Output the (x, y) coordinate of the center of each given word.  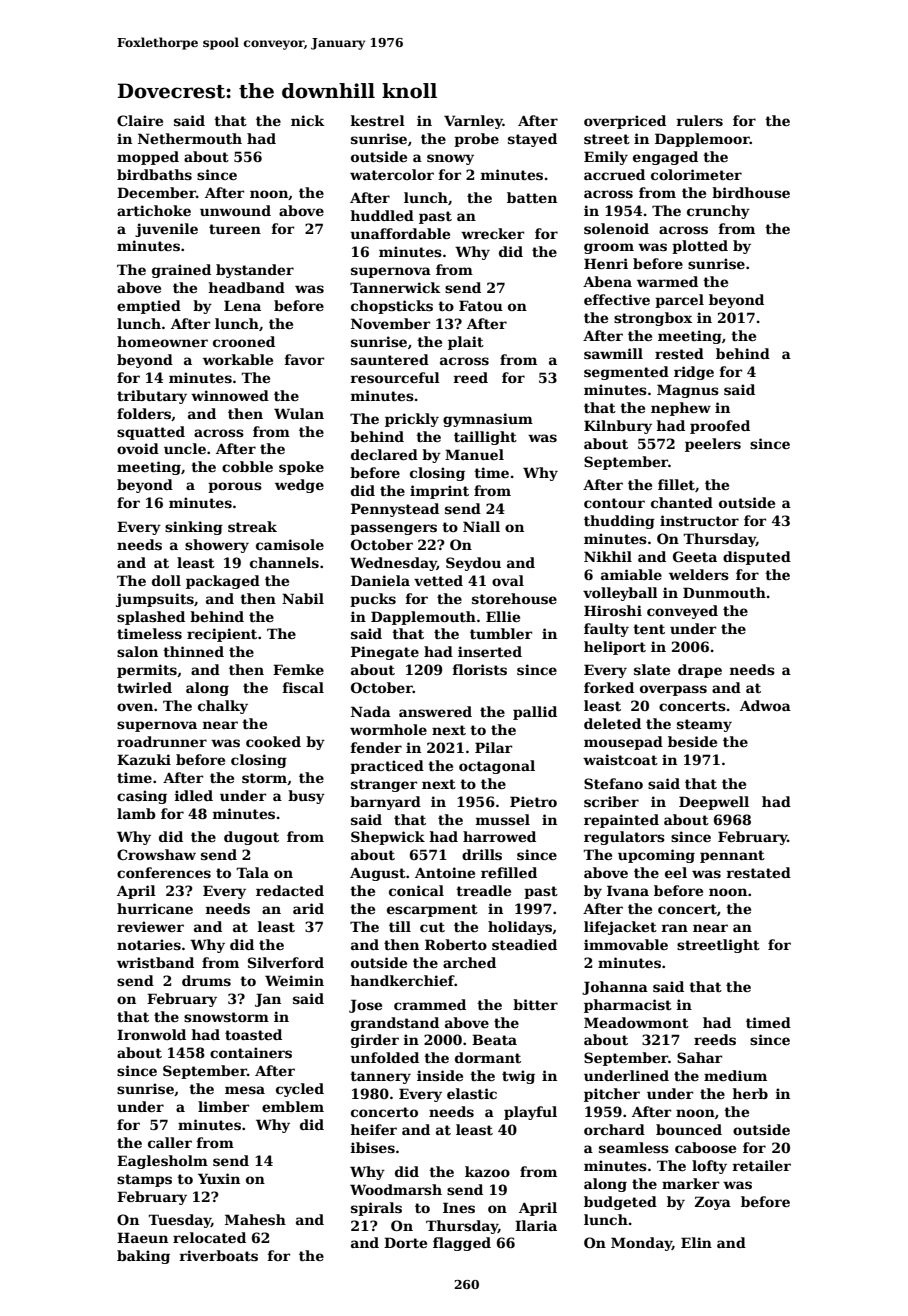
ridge (694, 373)
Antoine (445, 872)
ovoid (138, 448)
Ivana (628, 890)
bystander (255, 271)
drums (206, 980)
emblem (293, 1106)
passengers (393, 529)
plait (466, 343)
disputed (757, 558)
